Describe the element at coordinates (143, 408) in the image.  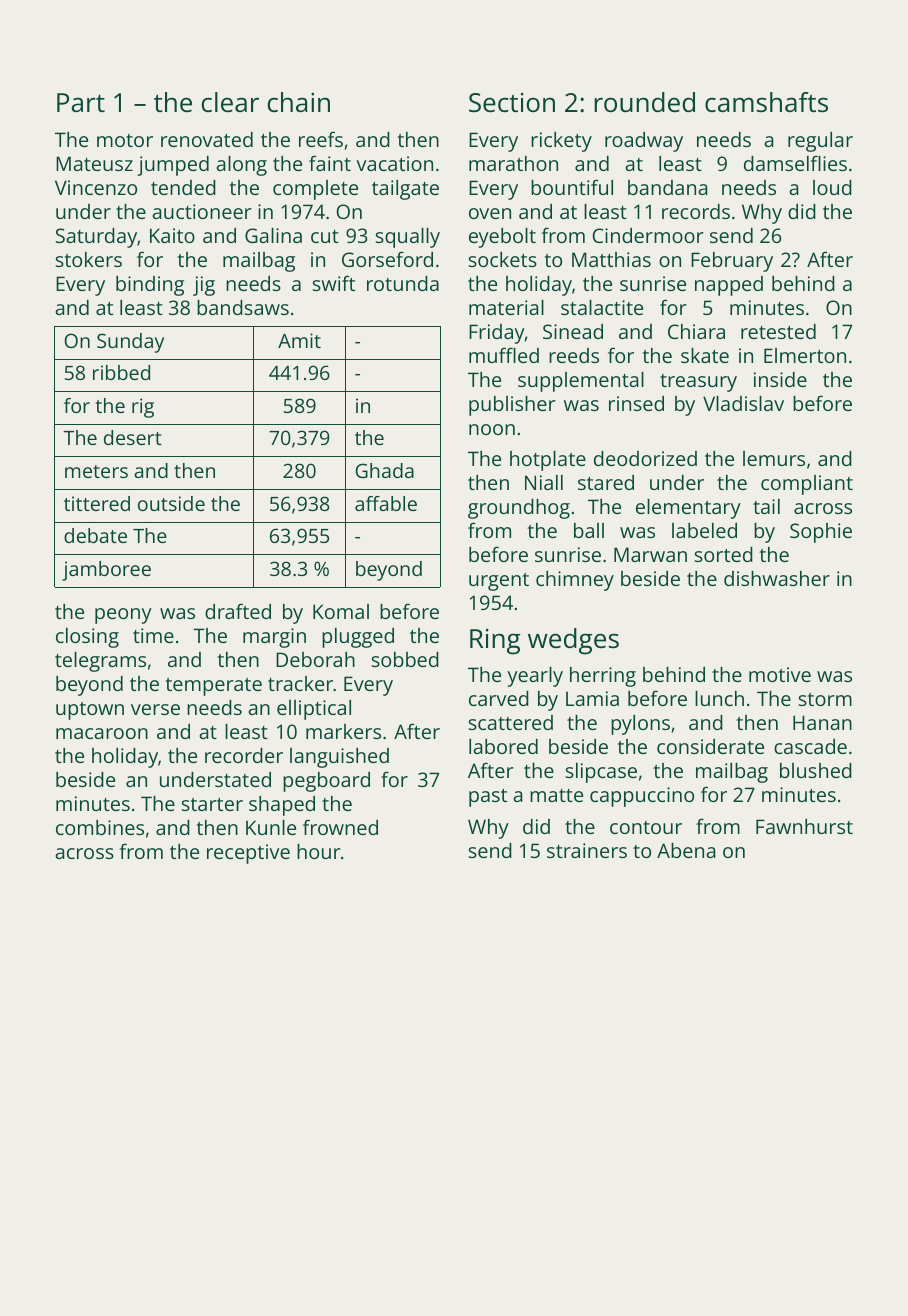
I see `rig` at that location.
